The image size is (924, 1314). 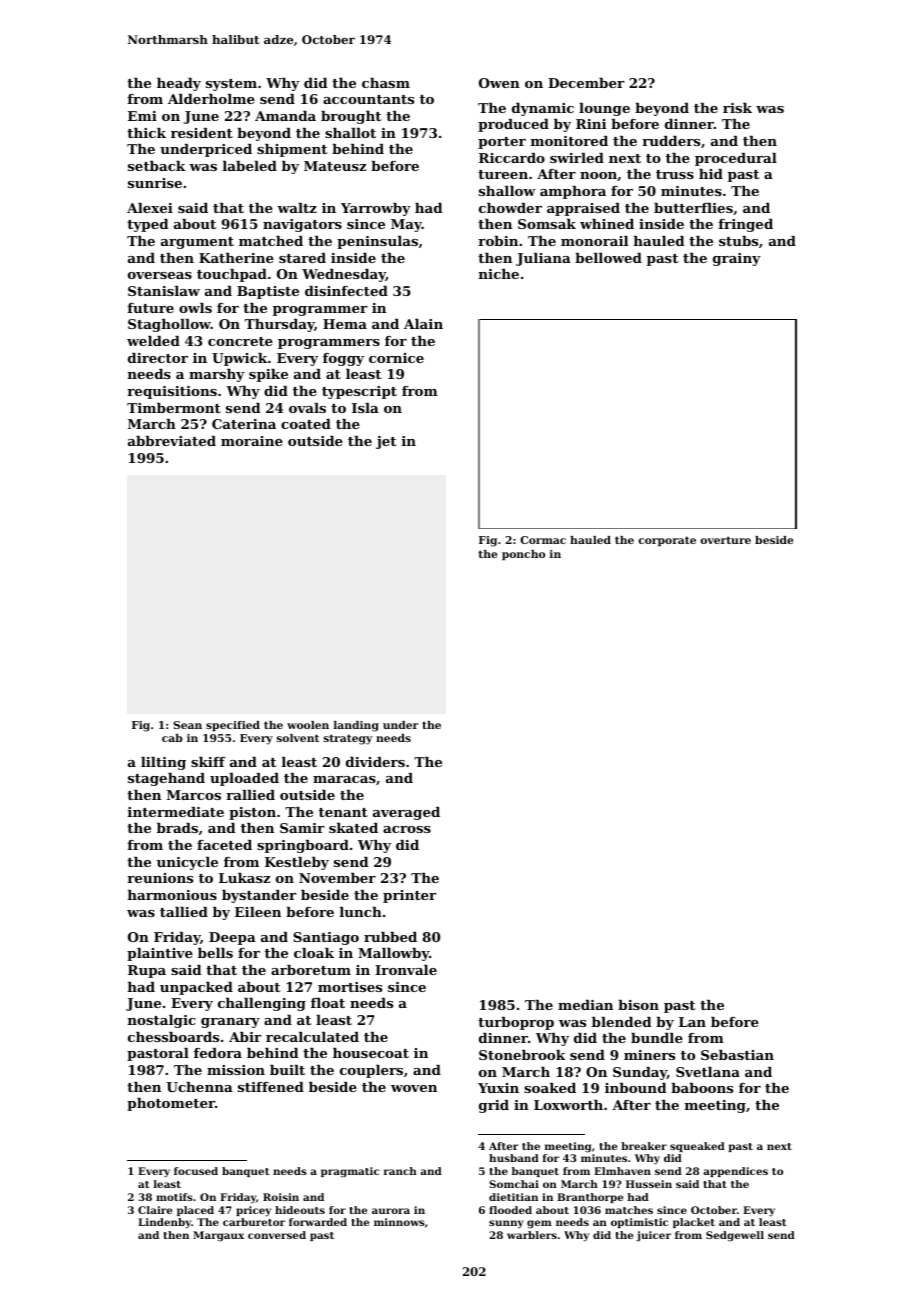 What do you see at coordinates (279, 325) in the screenshot?
I see `Thursday` at bounding box center [279, 325].
